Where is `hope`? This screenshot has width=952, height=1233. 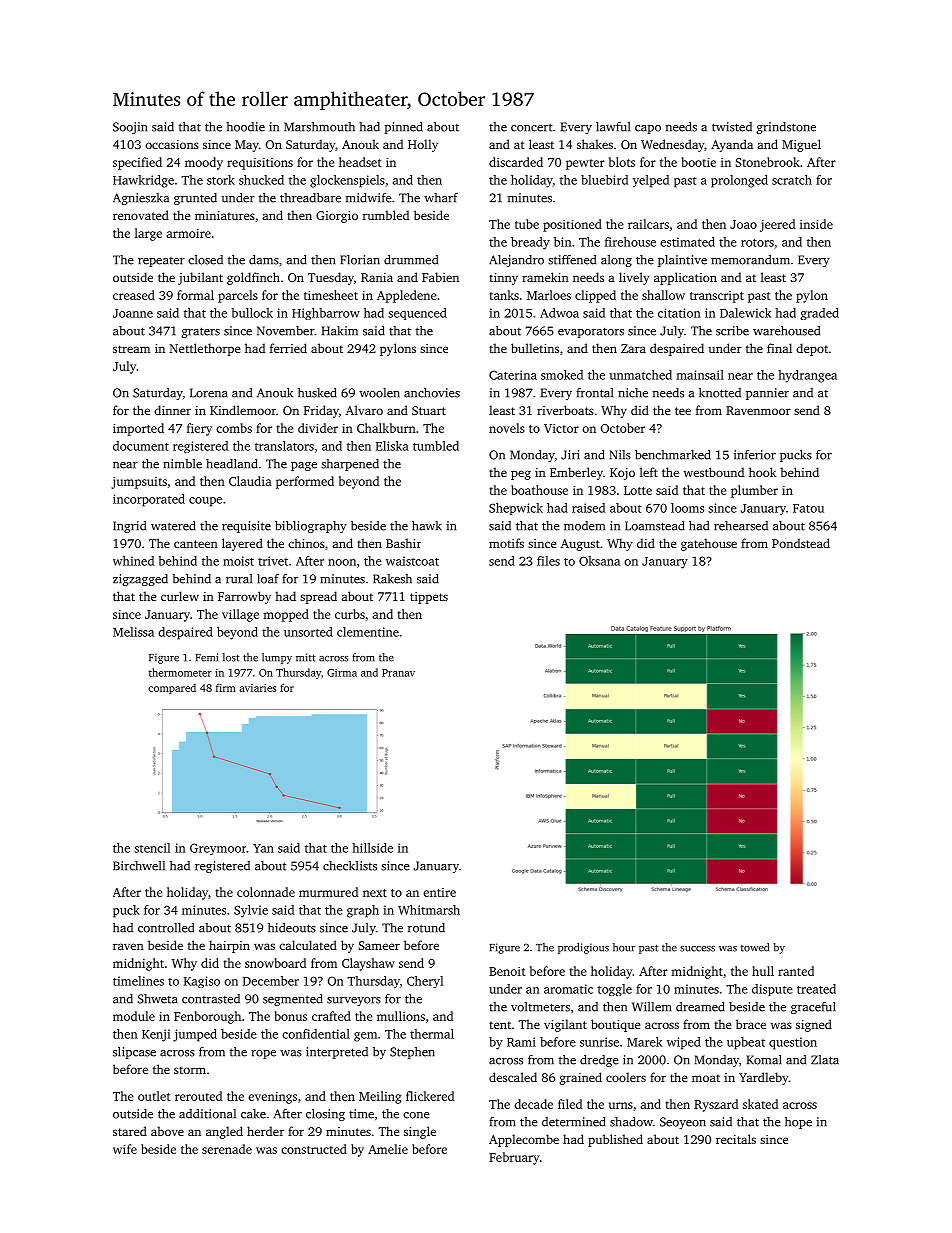
hope is located at coordinates (798, 1123).
